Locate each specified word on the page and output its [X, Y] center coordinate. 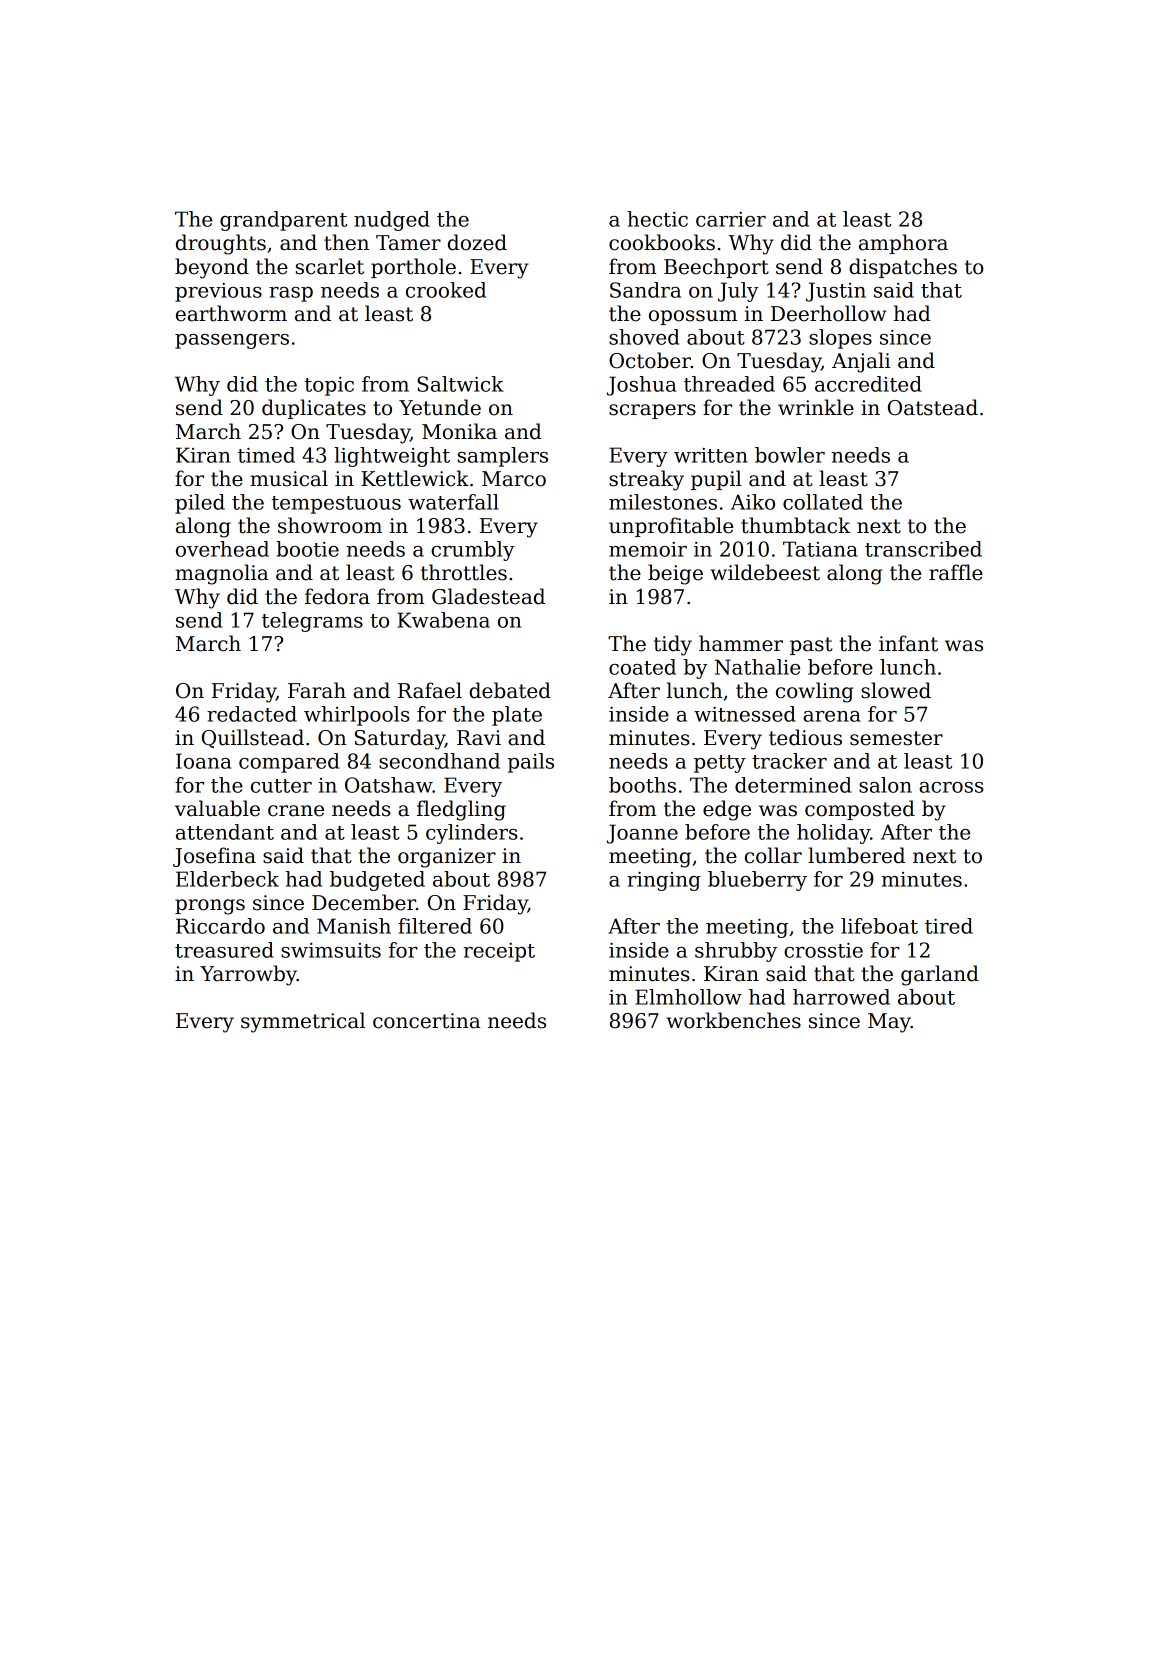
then [346, 242]
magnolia [222, 574]
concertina [427, 1021]
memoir [648, 549]
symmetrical [303, 1022]
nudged [392, 221]
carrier [731, 219]
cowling [815, 692]
